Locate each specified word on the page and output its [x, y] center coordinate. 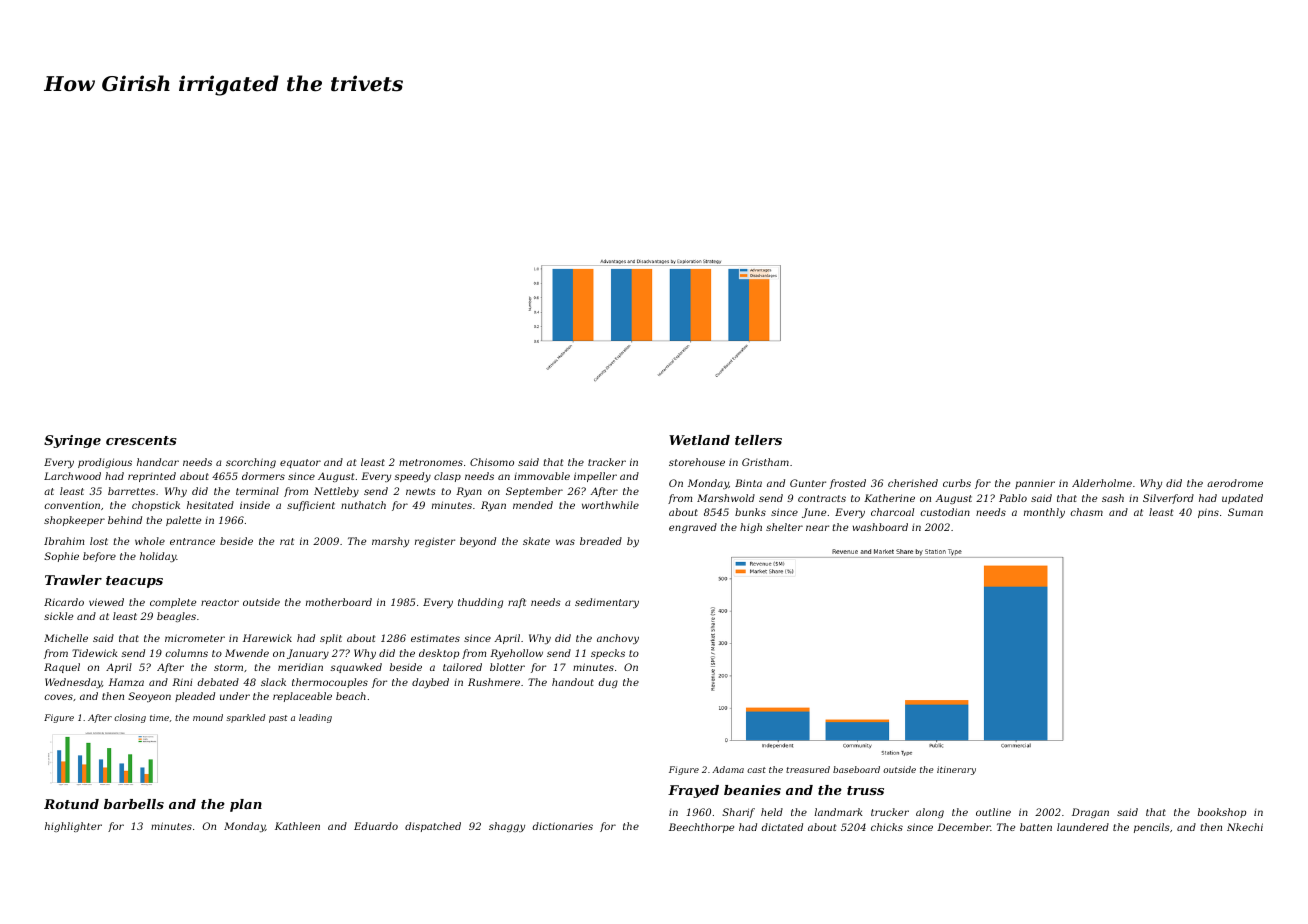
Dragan [1090, 813]
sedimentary [607, 603]
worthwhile [610, 505]
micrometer [195, 638]
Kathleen [297, 826]
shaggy [507, 827]
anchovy [618, 639]
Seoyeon [149, 697]
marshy [390, 542]
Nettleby [336, 492]
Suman [1245, 512]
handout [573, 682]
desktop [439, 654]
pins [1208, 513]
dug [608, 683]
